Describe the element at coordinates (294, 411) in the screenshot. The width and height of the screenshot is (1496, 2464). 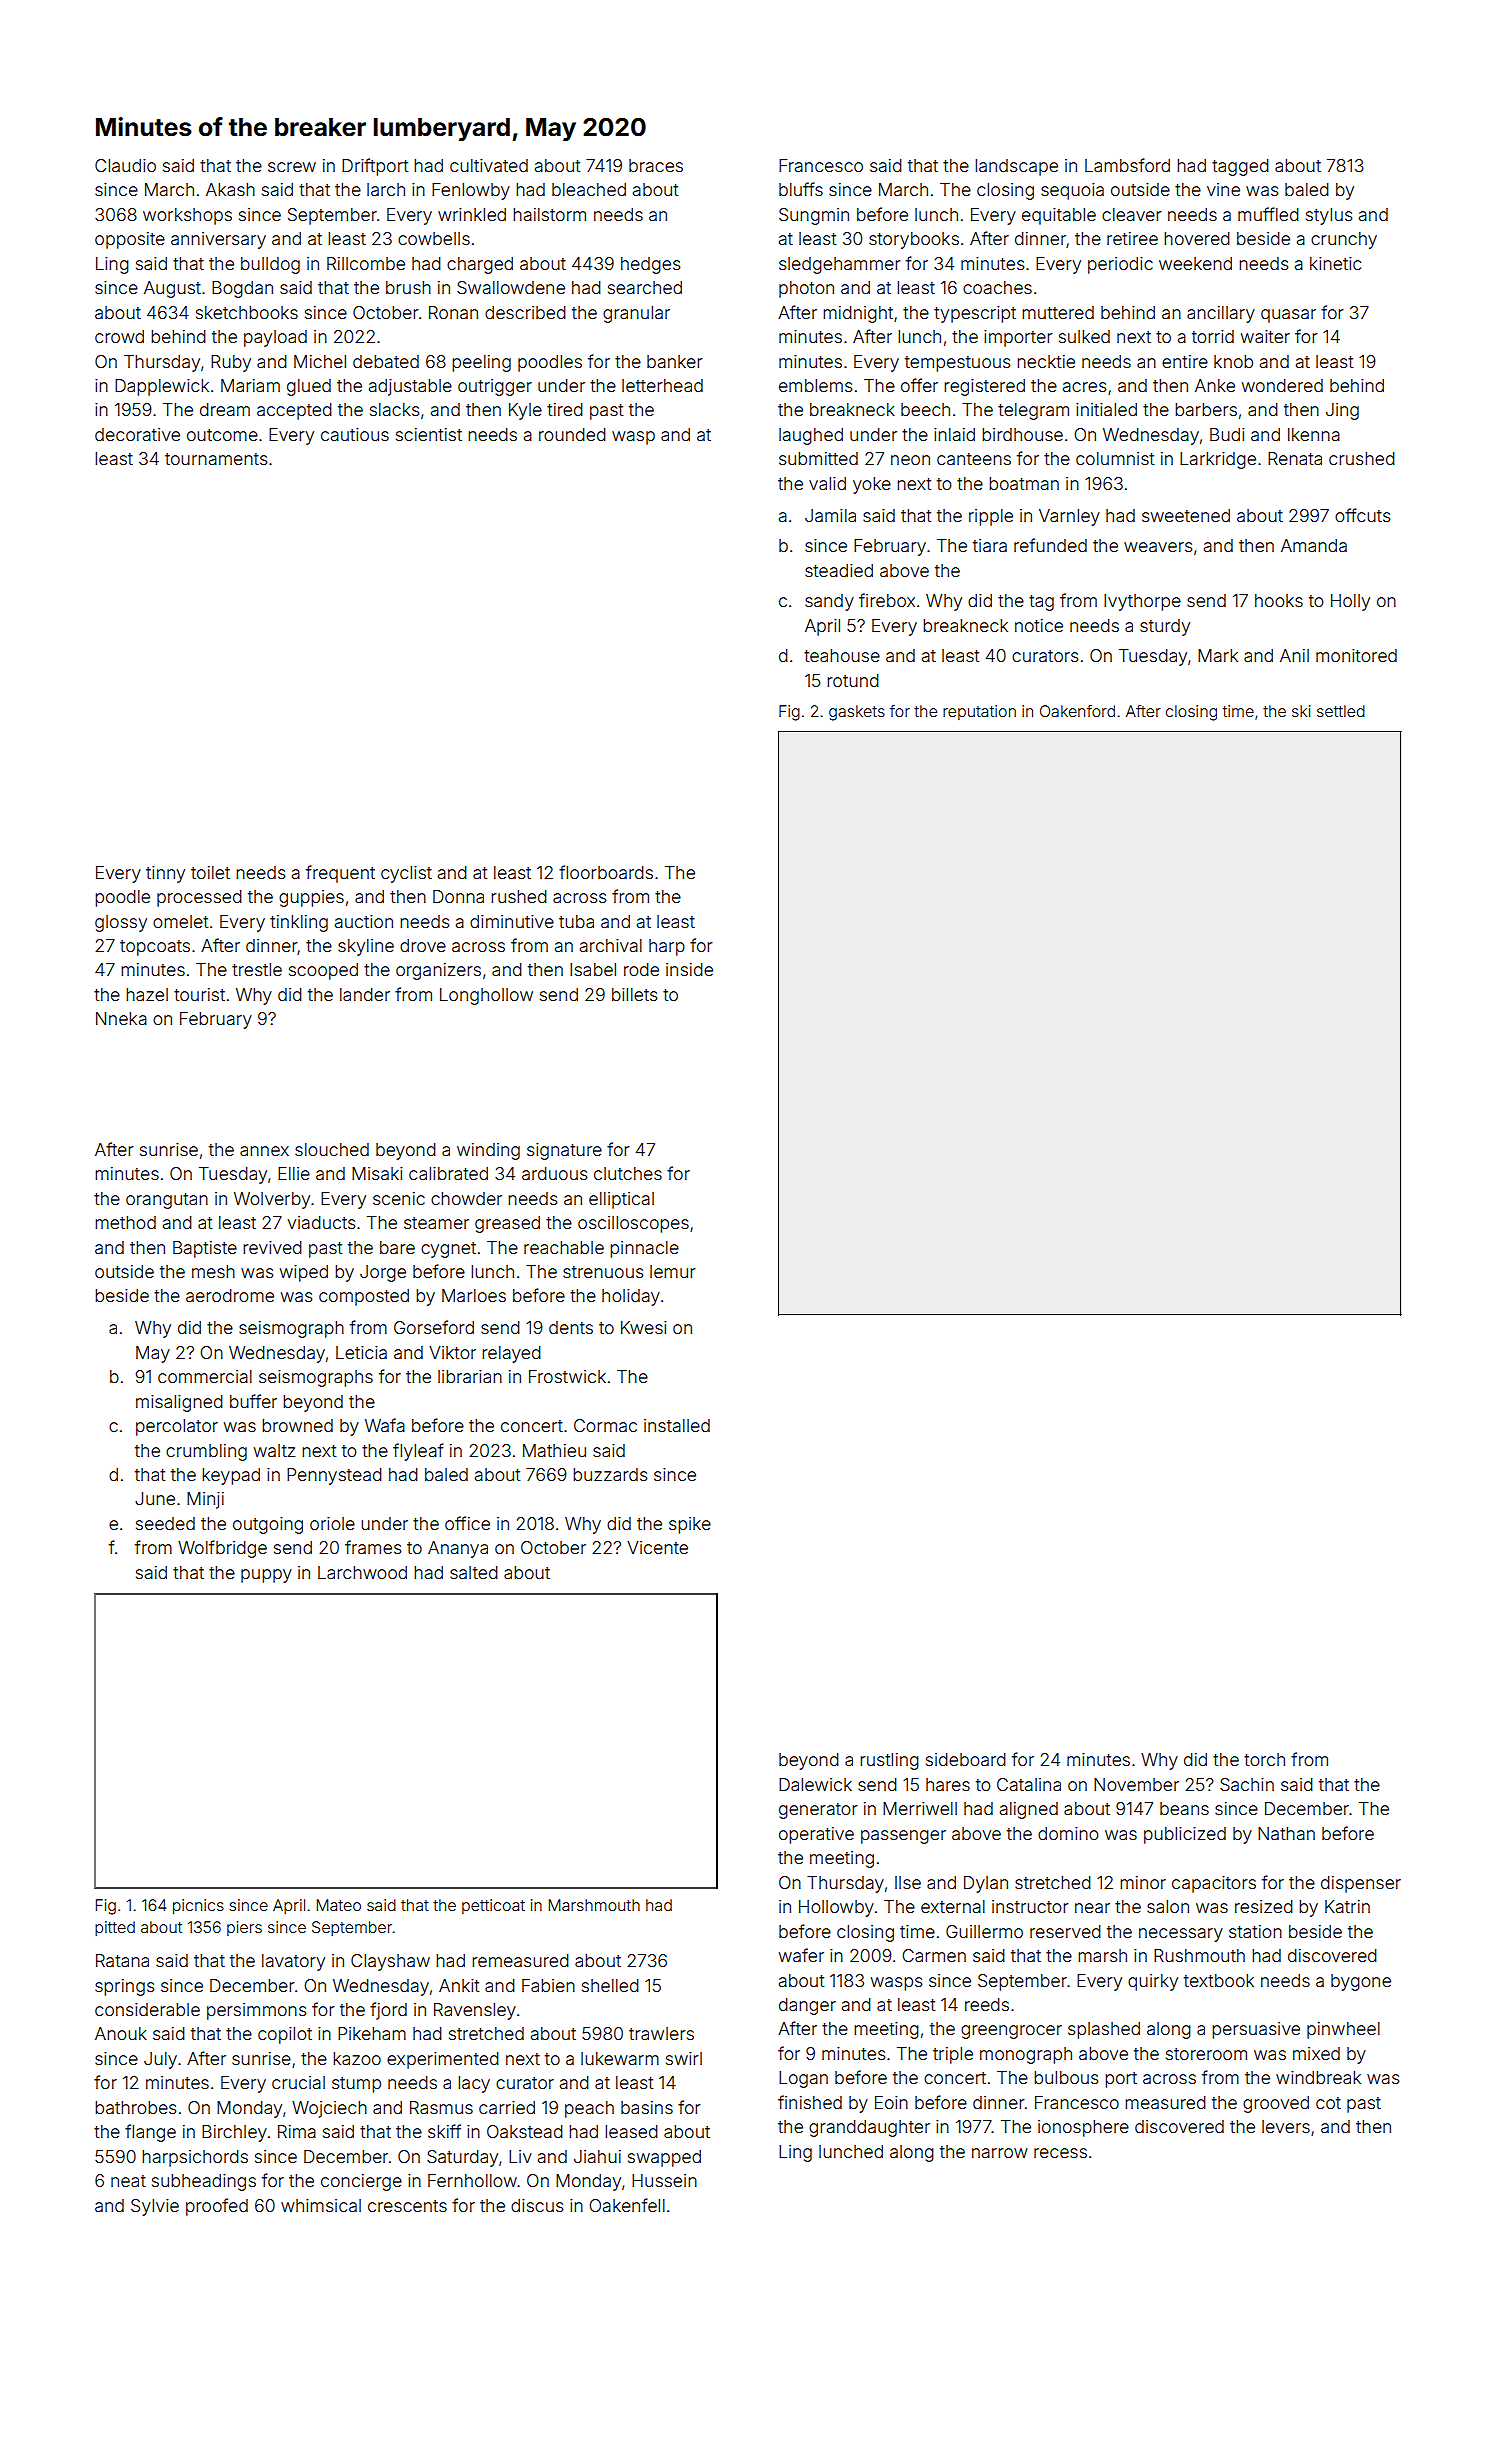
I see `accepted` at that location.
